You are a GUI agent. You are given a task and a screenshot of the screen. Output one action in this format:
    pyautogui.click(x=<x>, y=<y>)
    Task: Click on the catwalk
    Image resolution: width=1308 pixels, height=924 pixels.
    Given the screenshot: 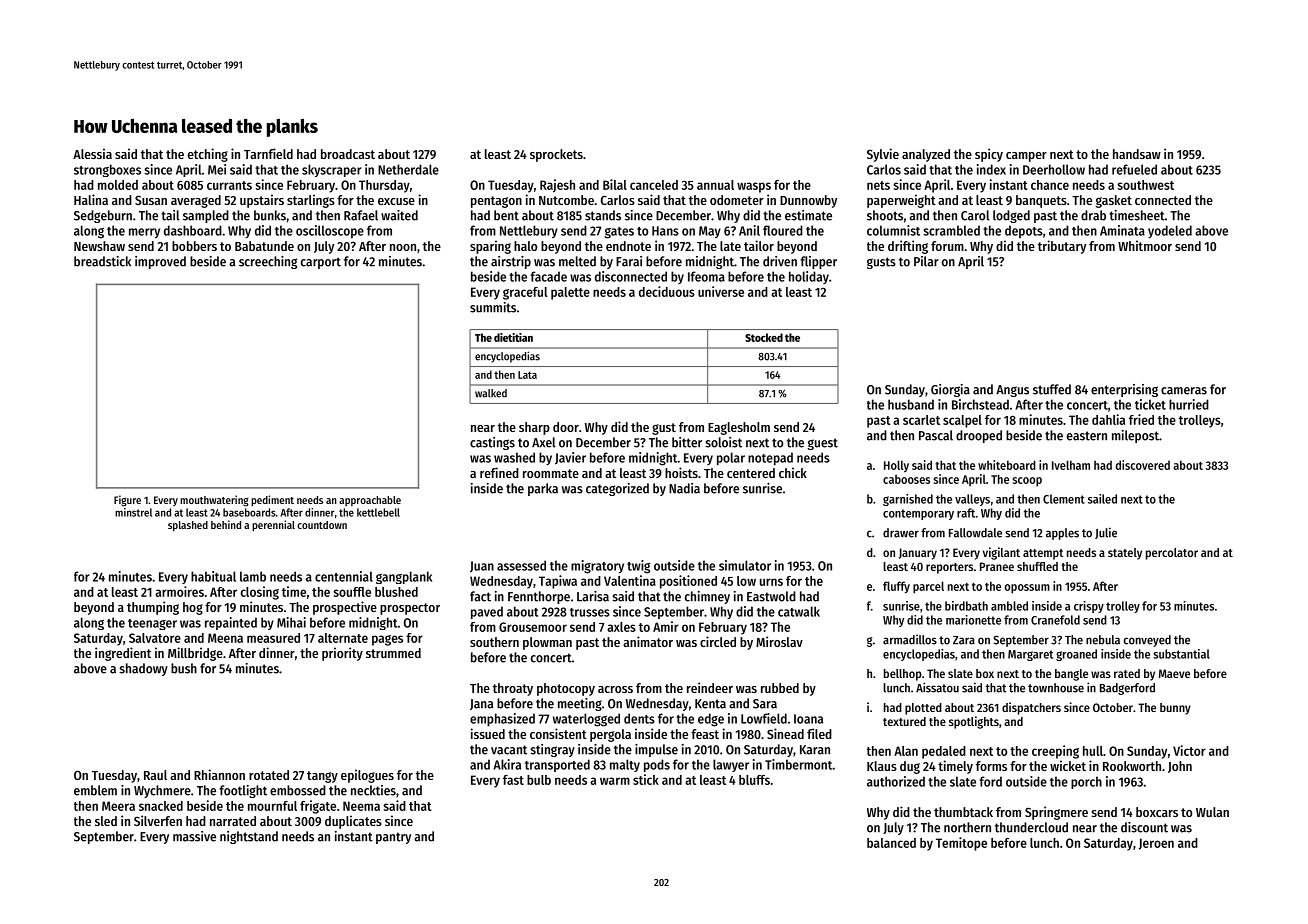 What is the action you would take?
    pyautogui.click(x=799, y=611)
